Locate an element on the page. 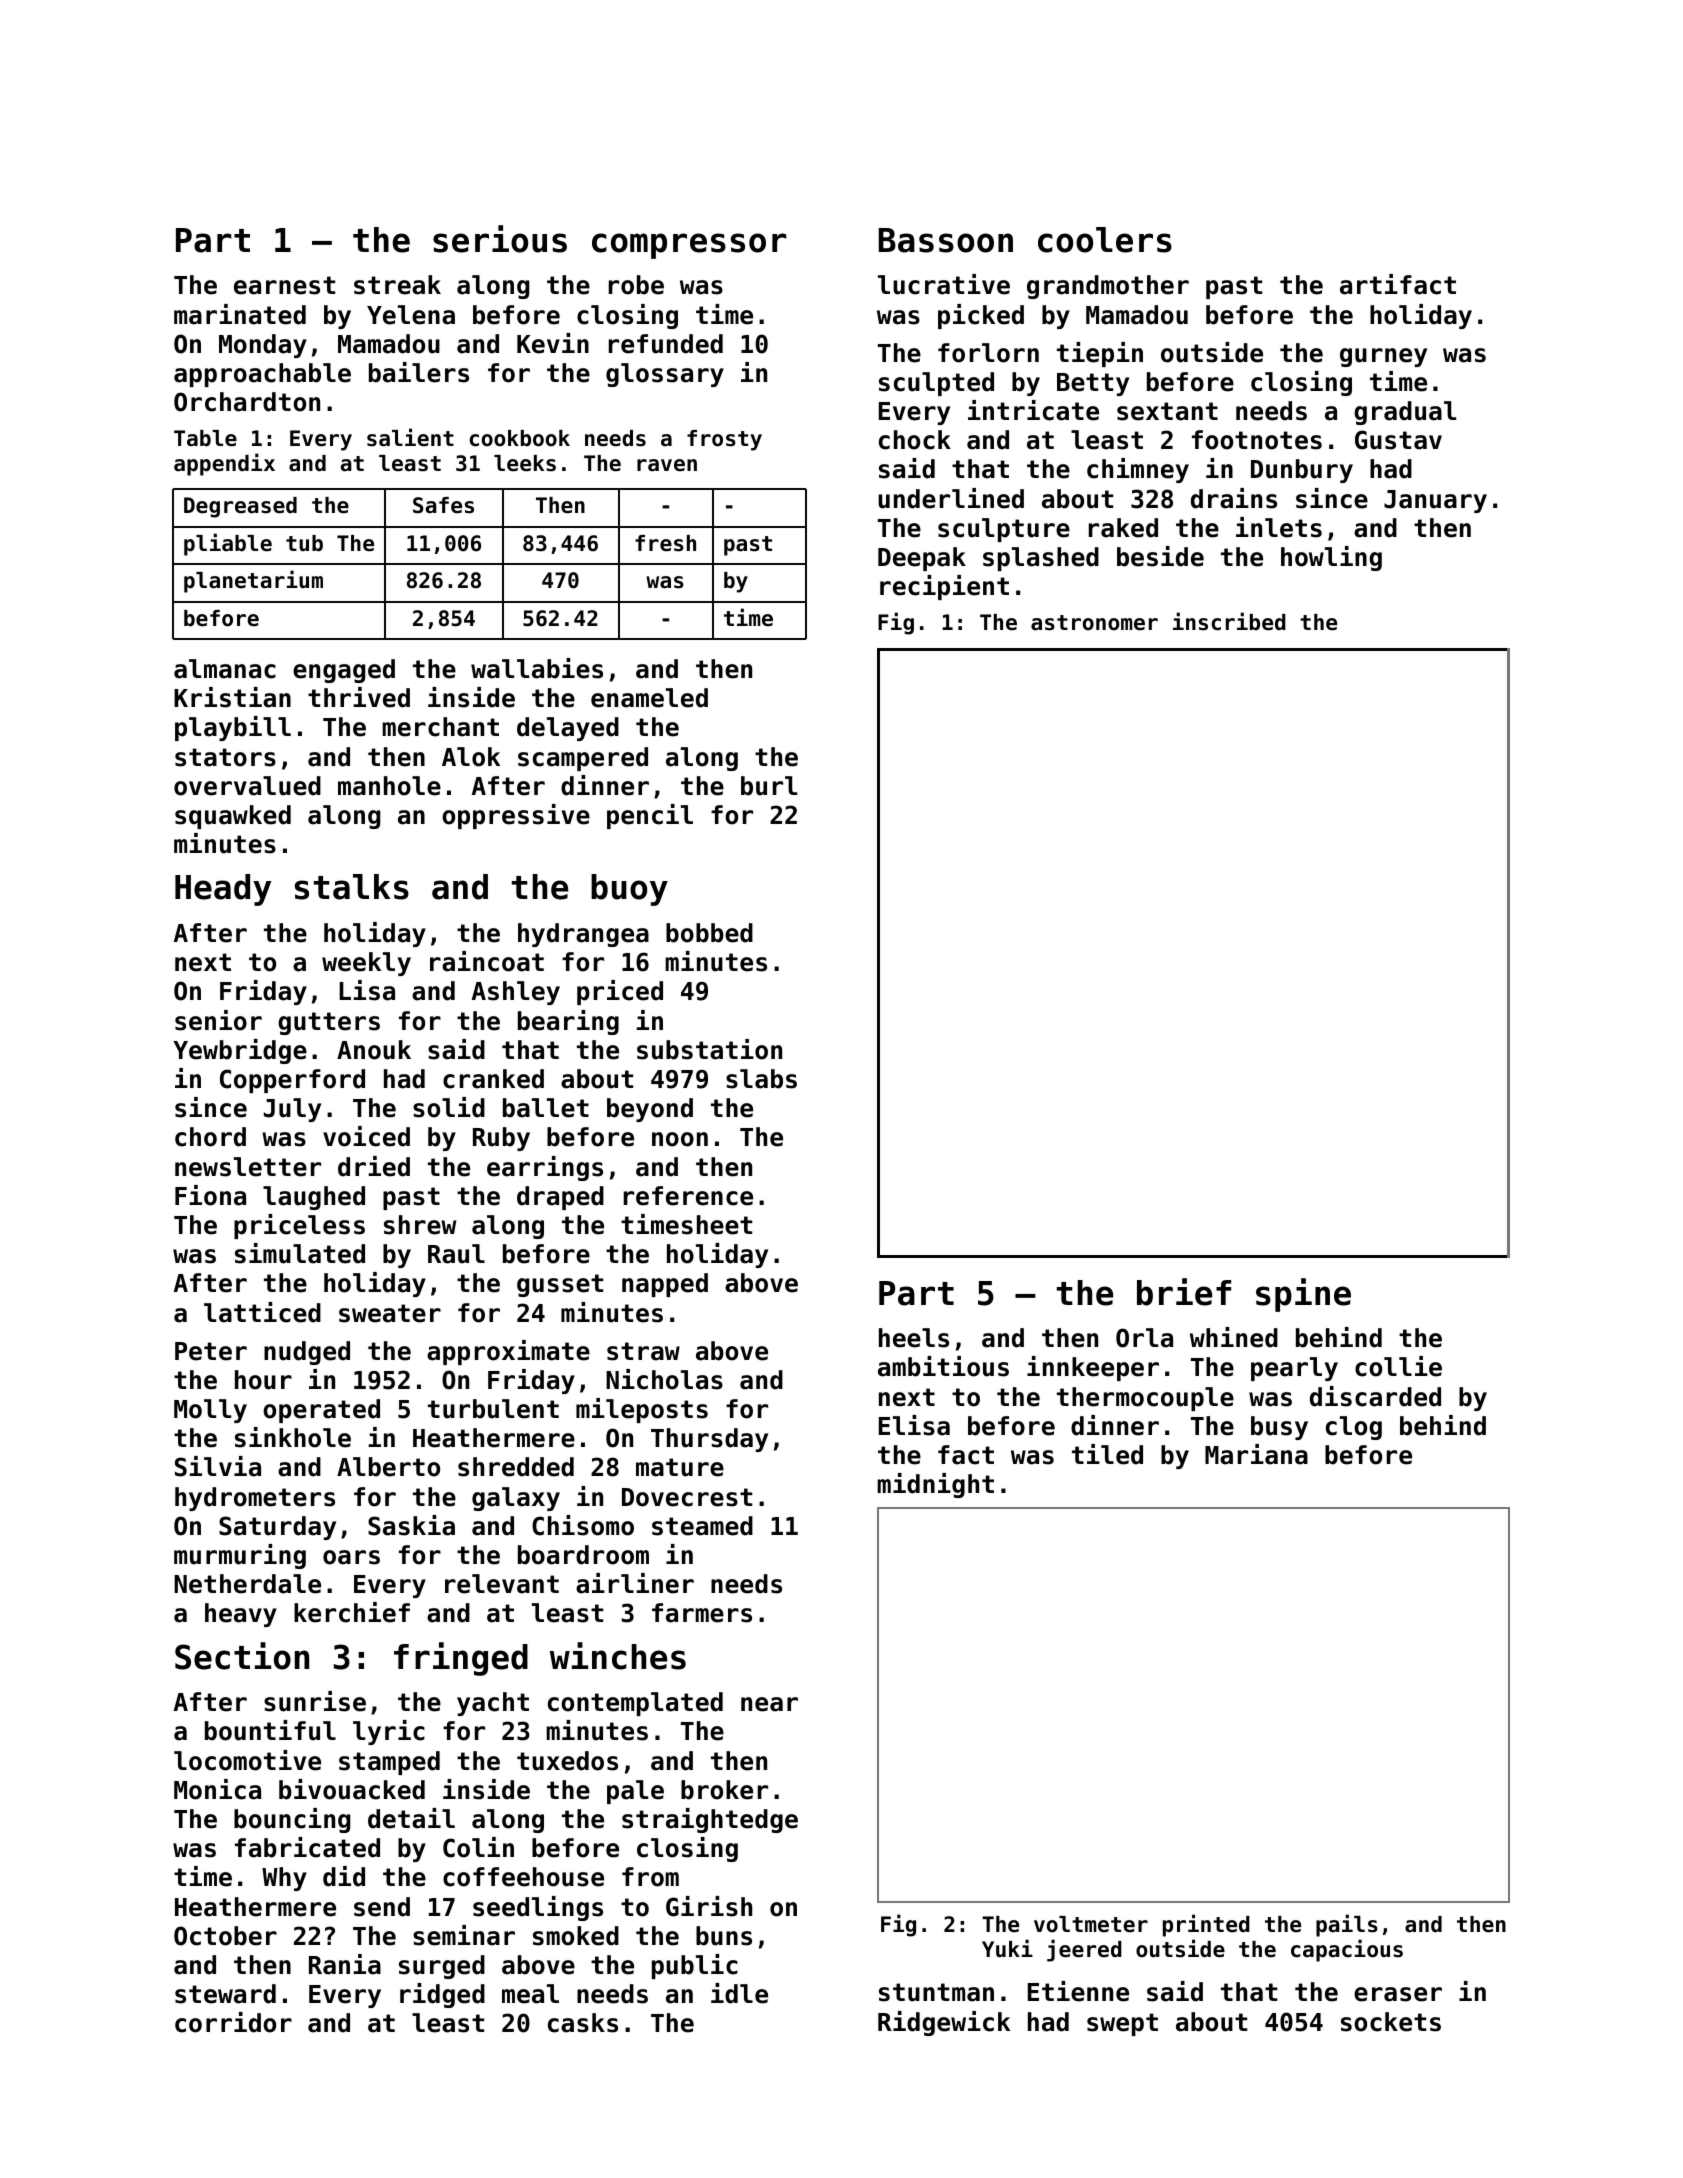 The height and width of the page is (2178, 1683). collie is located at coordinates (1398, 1366).
